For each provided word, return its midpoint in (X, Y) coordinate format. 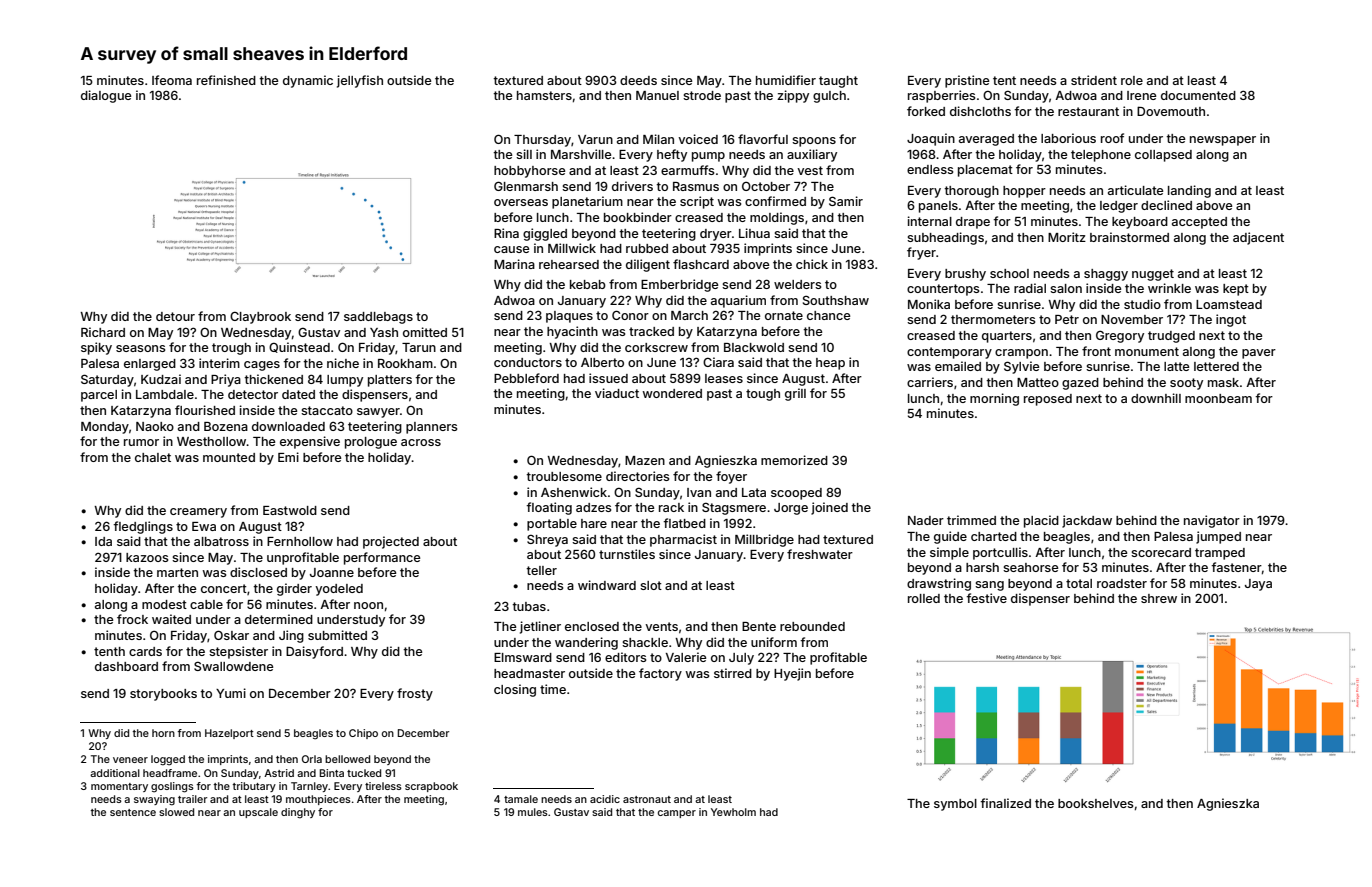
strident (1094, 80)
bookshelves (1095, 803)
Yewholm (733, 812)
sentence (133, 812)
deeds (638, 80)
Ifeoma (172, 80)
